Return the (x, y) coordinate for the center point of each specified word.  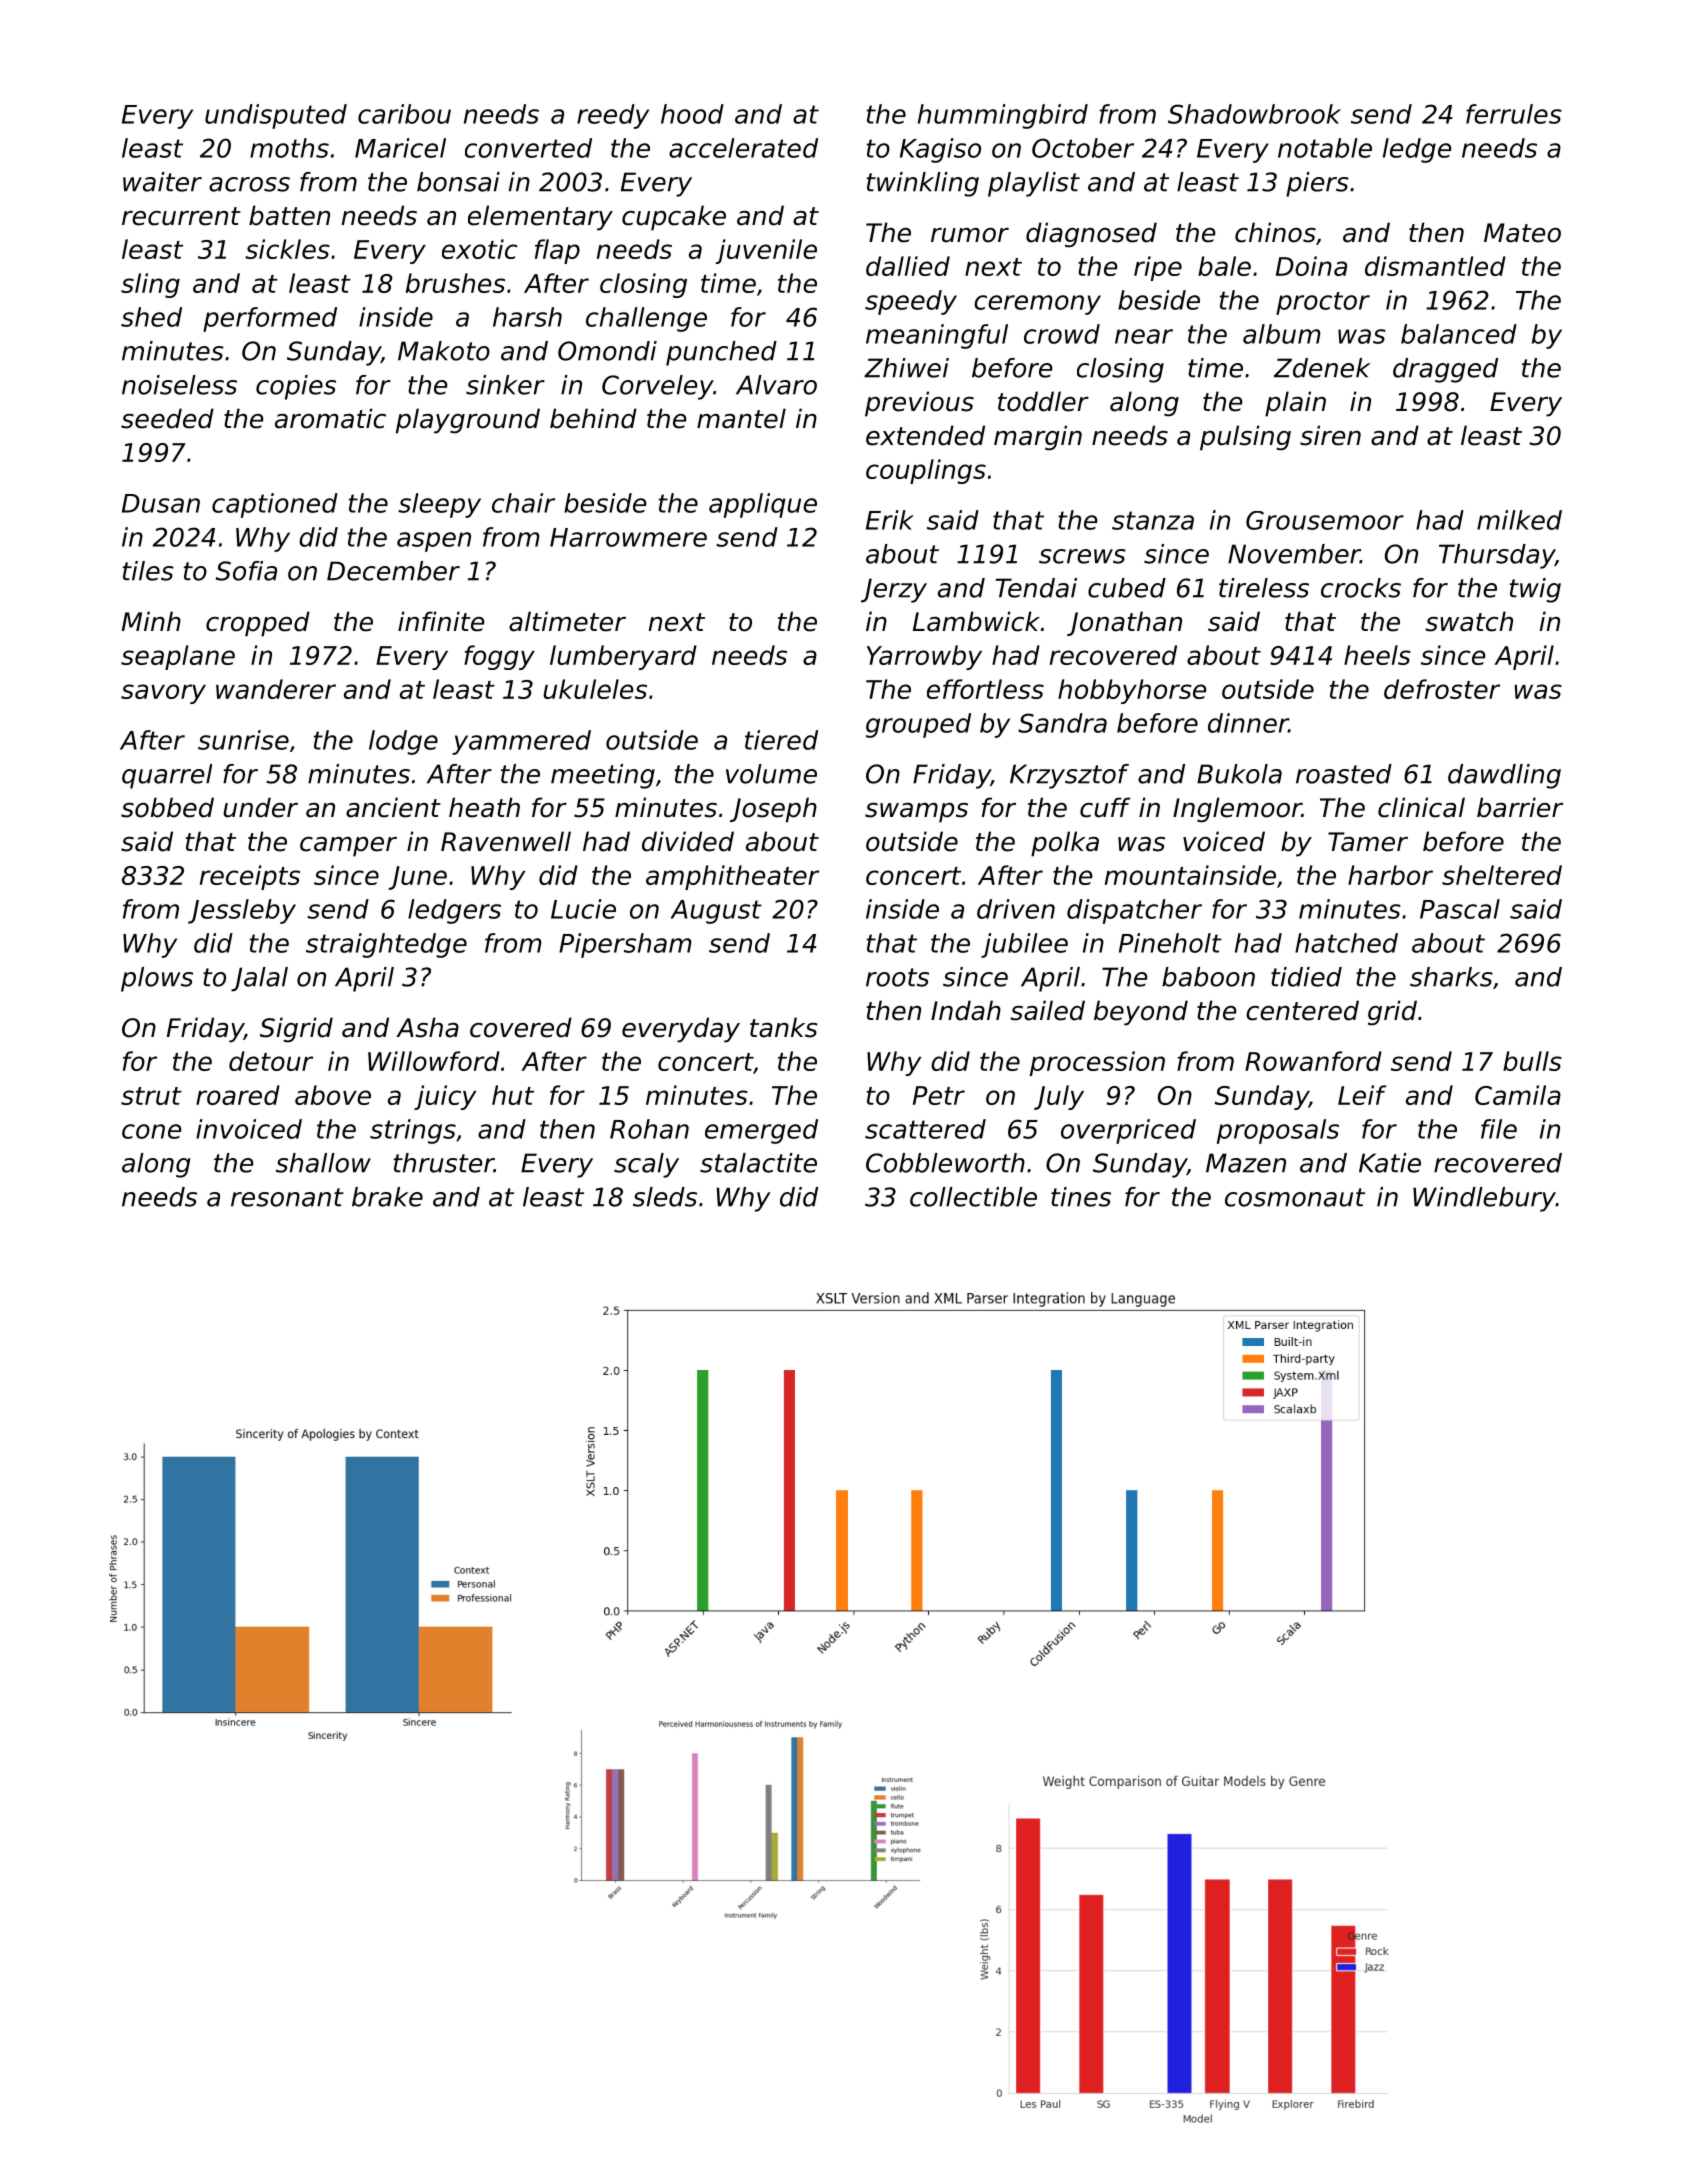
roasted (1344, 774)
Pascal (1460, 909)
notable (1325, 148)
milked (1519, 520)
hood (692, 114)
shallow (323, 1163)
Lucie (583, 909)
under (260, 807)
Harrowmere (628, 537)
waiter (162, 182)
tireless (1264, 588)
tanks (784, 1027)
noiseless (179, 385)
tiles (148, 571)
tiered (781, 740)
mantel (741, 418)
